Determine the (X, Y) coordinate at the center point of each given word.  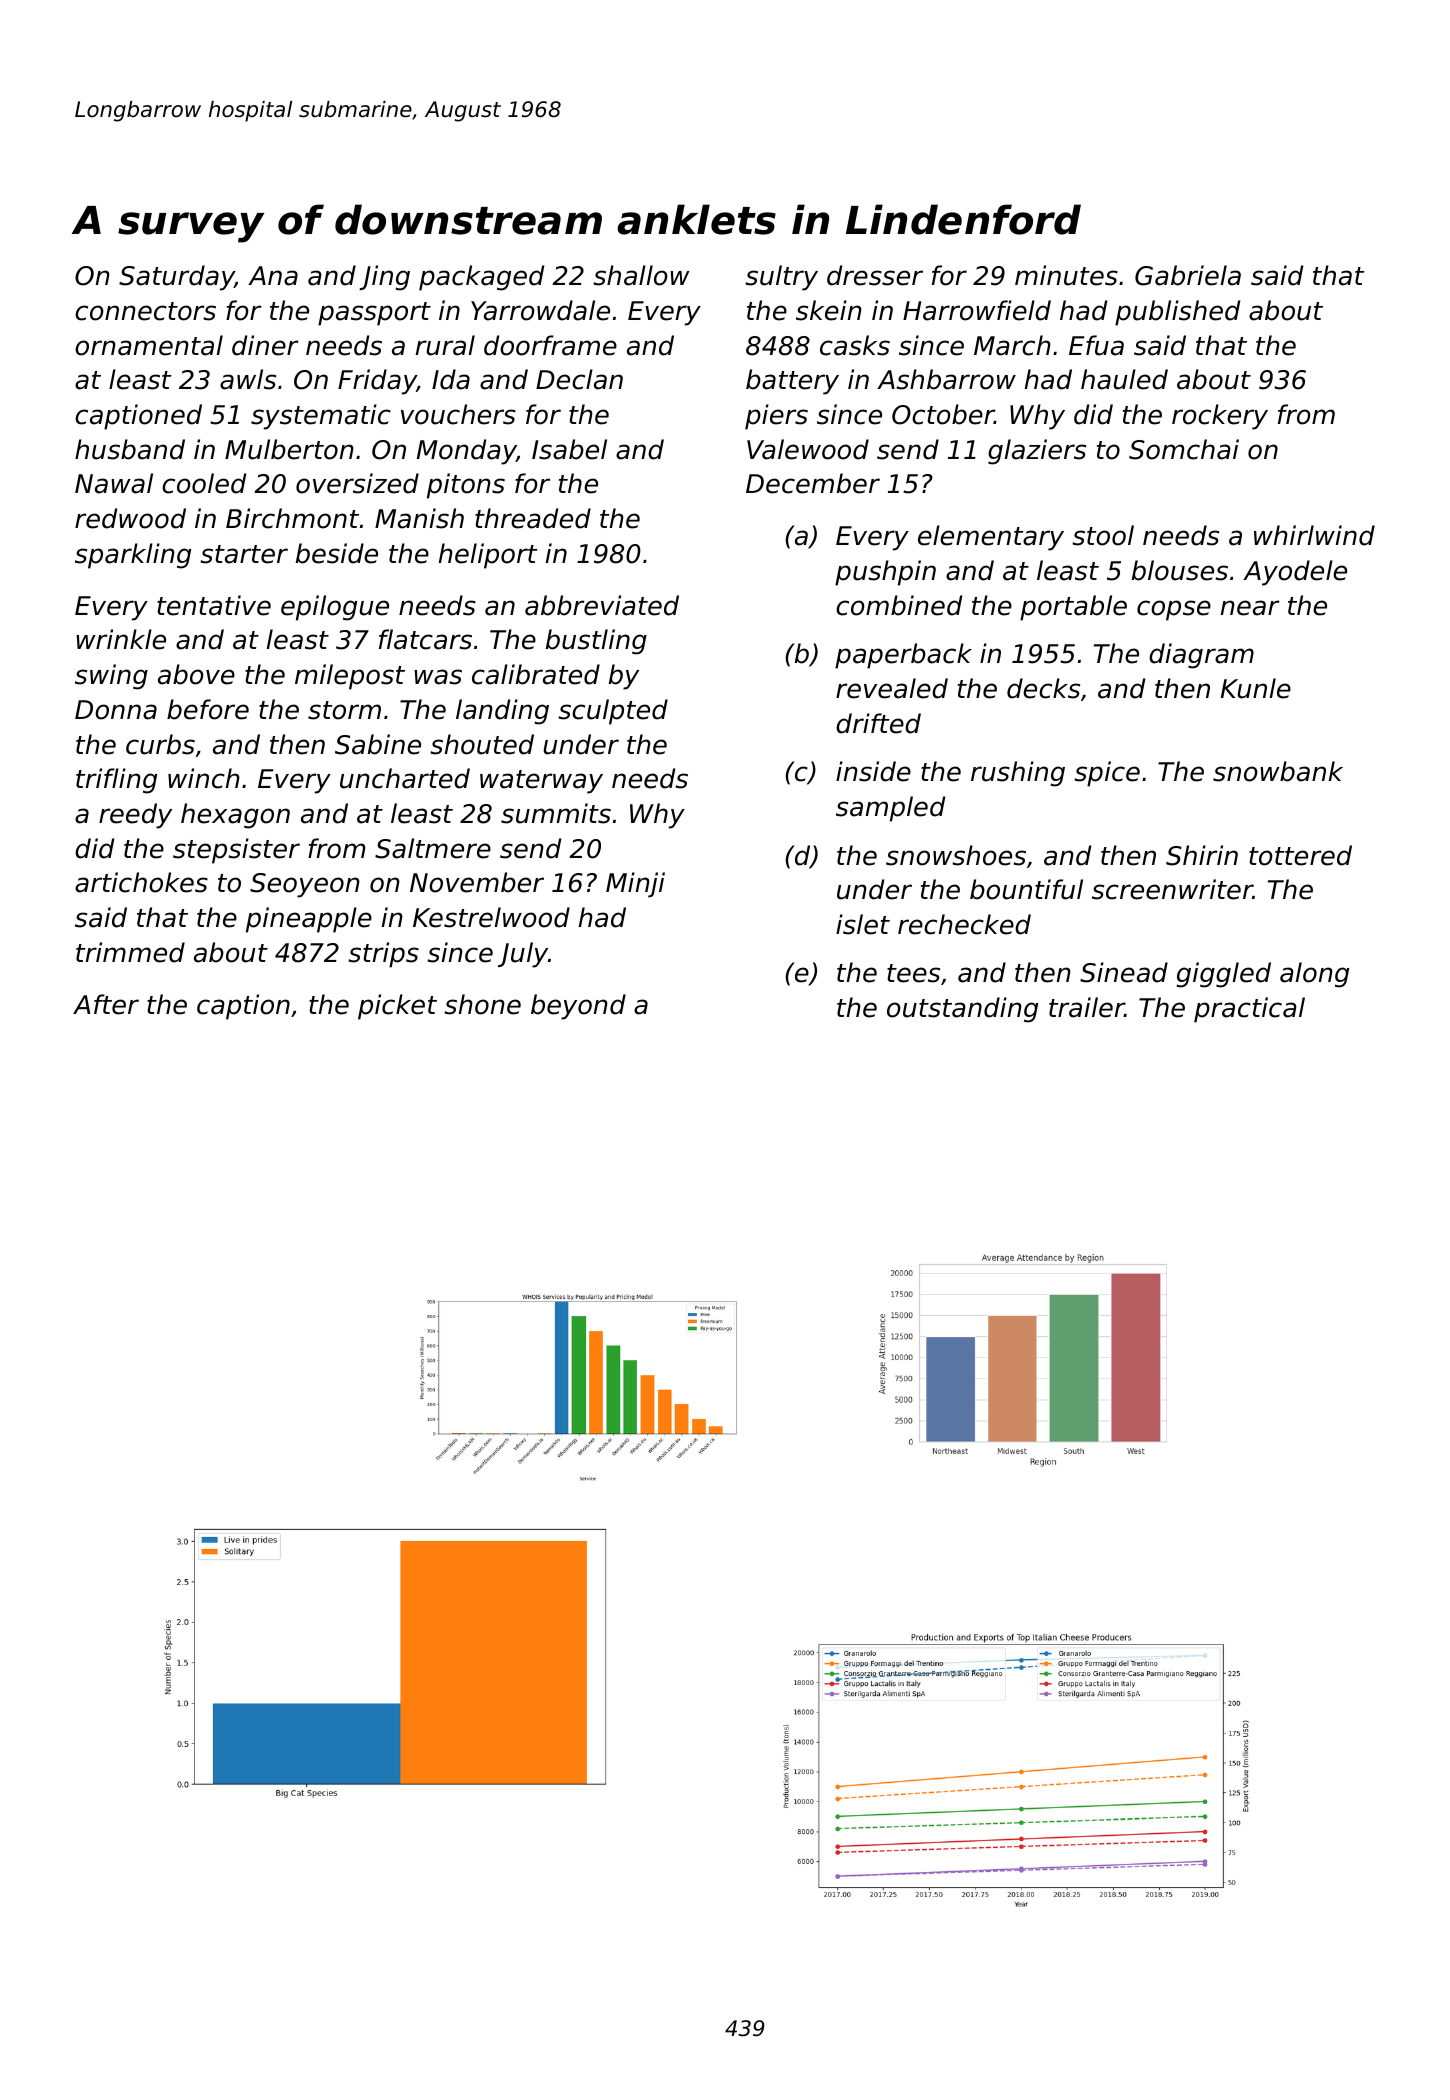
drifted (878, 723)
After (106, 1004)
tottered (1300, 855)
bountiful (1026, 889)
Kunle (1256, 688)
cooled (204, 483)
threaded (533, 518)
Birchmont (292, 518)
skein (829, 310)
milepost (350, 677)
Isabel (569, 449)
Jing (384, 278)
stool (1103, 535)
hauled (1124, 379)
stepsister (236, 851)
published (1177, 313)
